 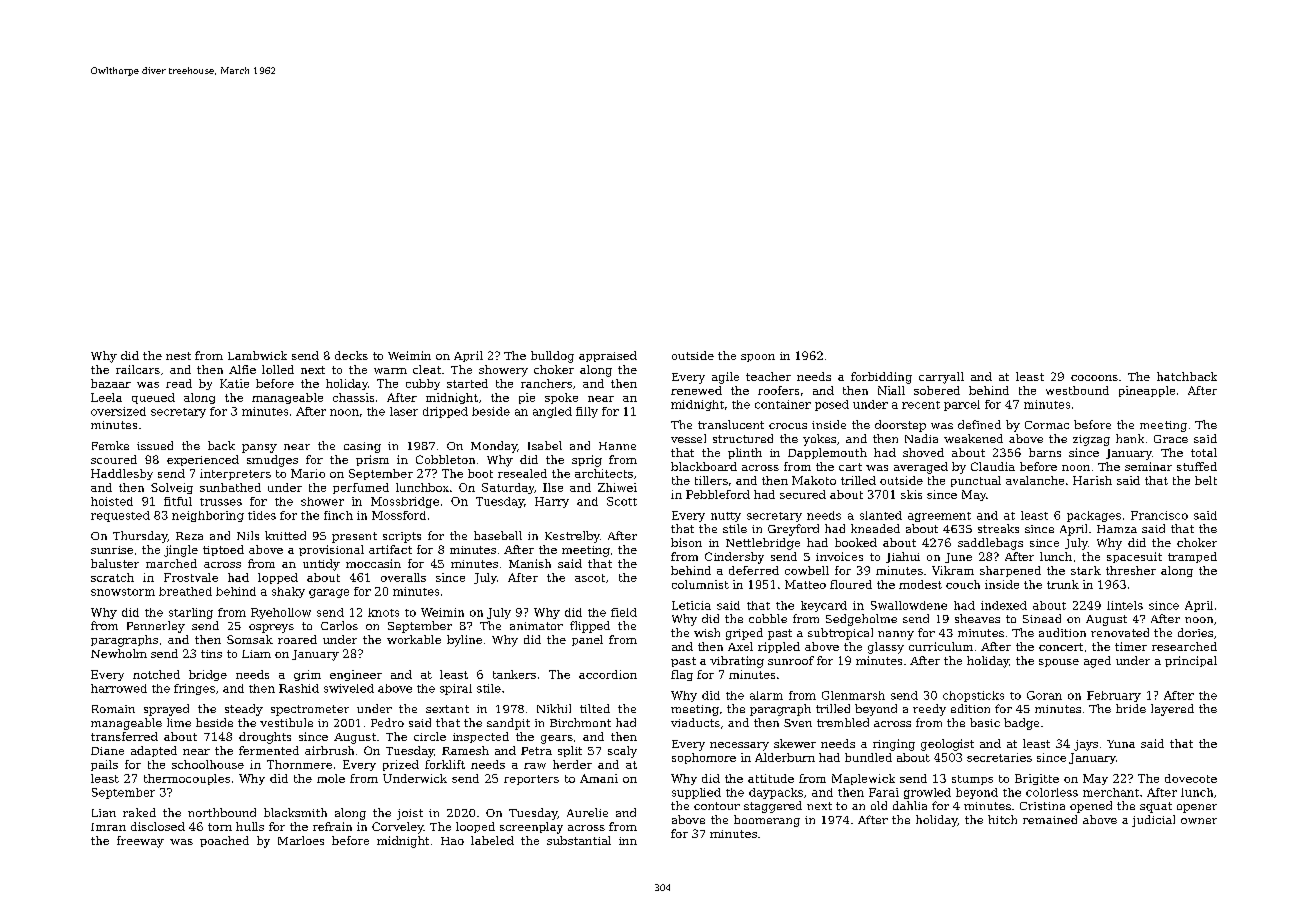 What do you see at coordinates (1094, 378) in the screenshot?
I see `cocoons` at bounding box center [1094, 378].
